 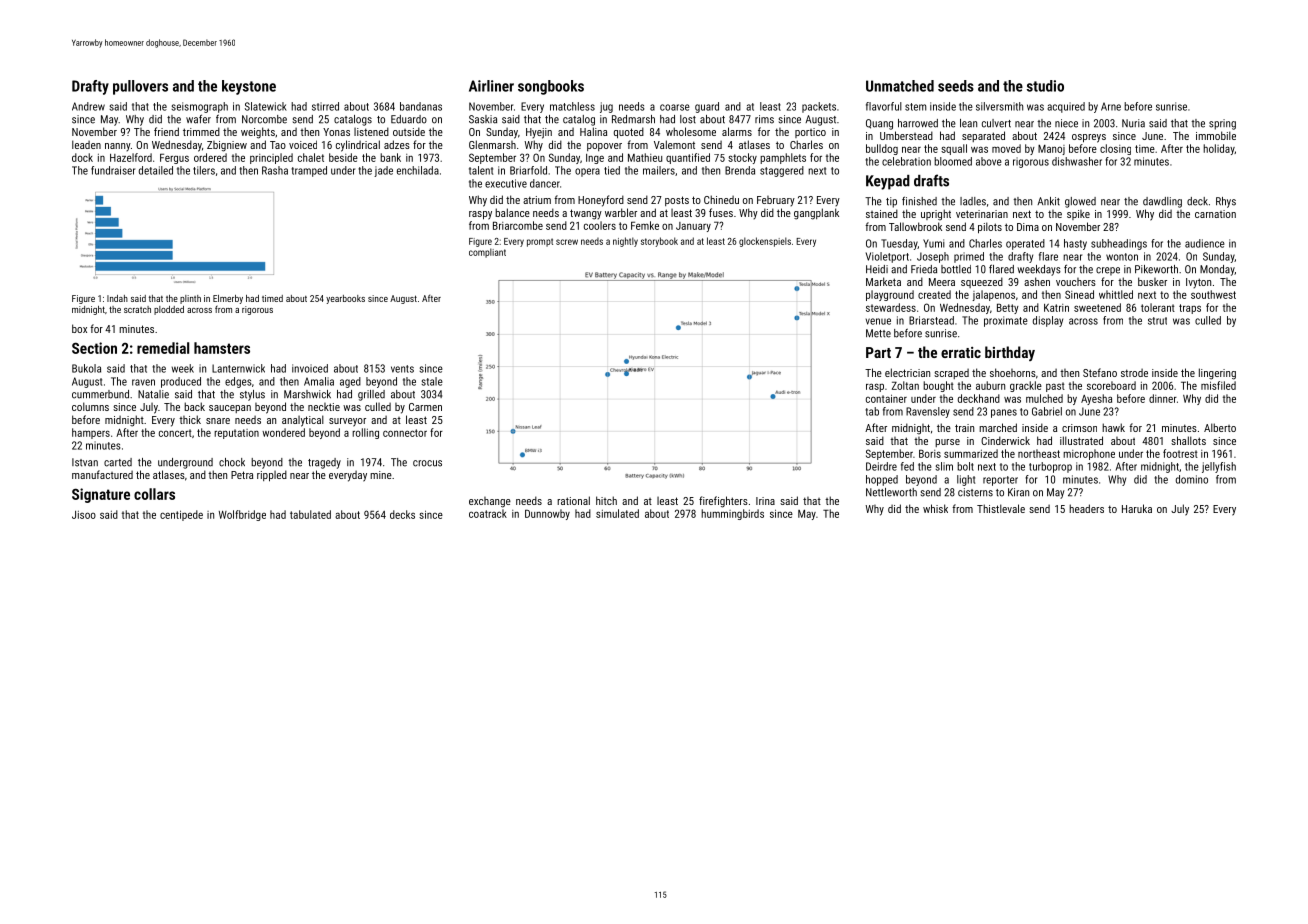 What do you see at coordinates (645, 157) in the page?
I see `Mathieu` at bounding box center [645, 157].
